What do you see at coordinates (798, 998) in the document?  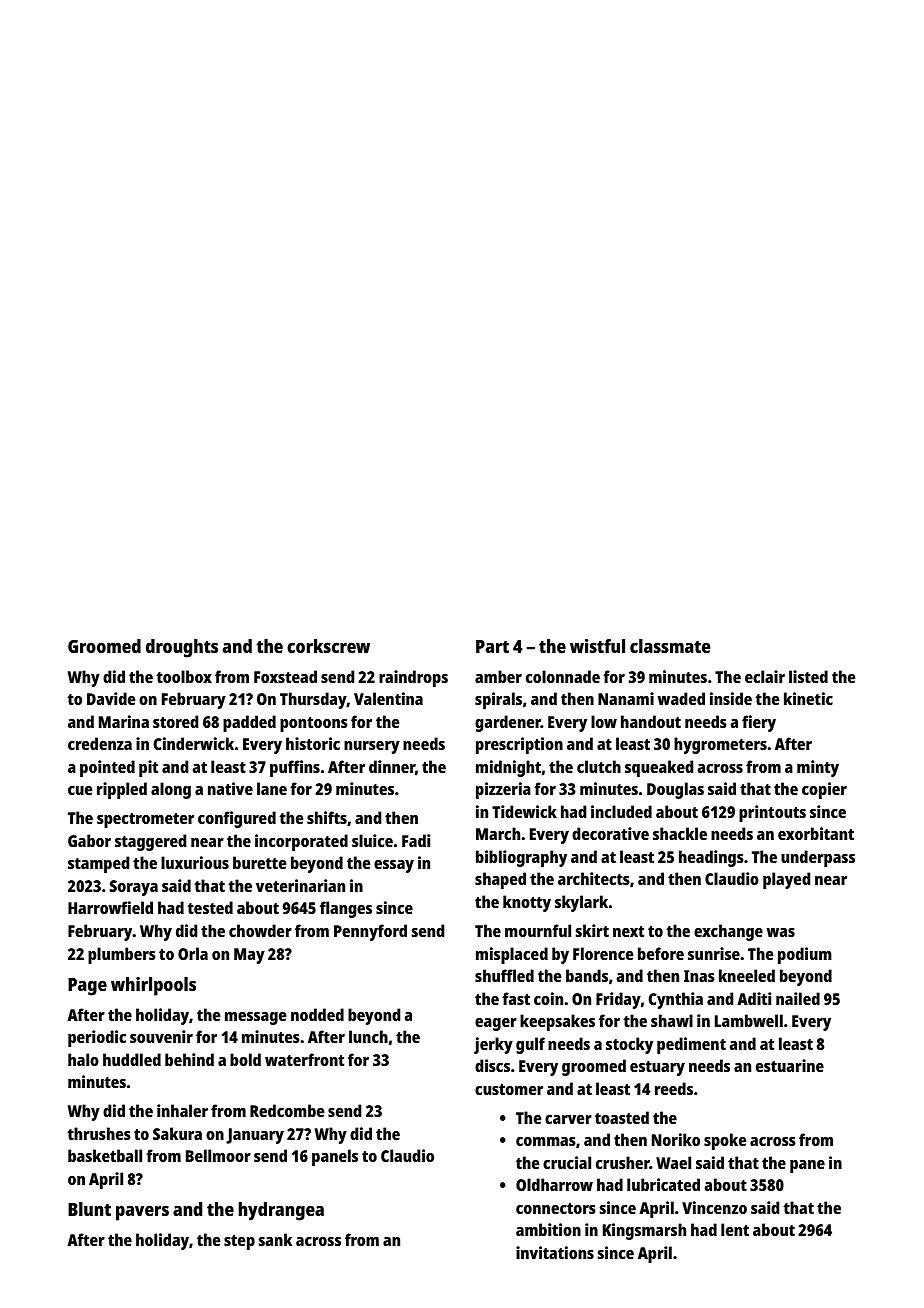 I see `nailed` at bounding box center [798, 998].
